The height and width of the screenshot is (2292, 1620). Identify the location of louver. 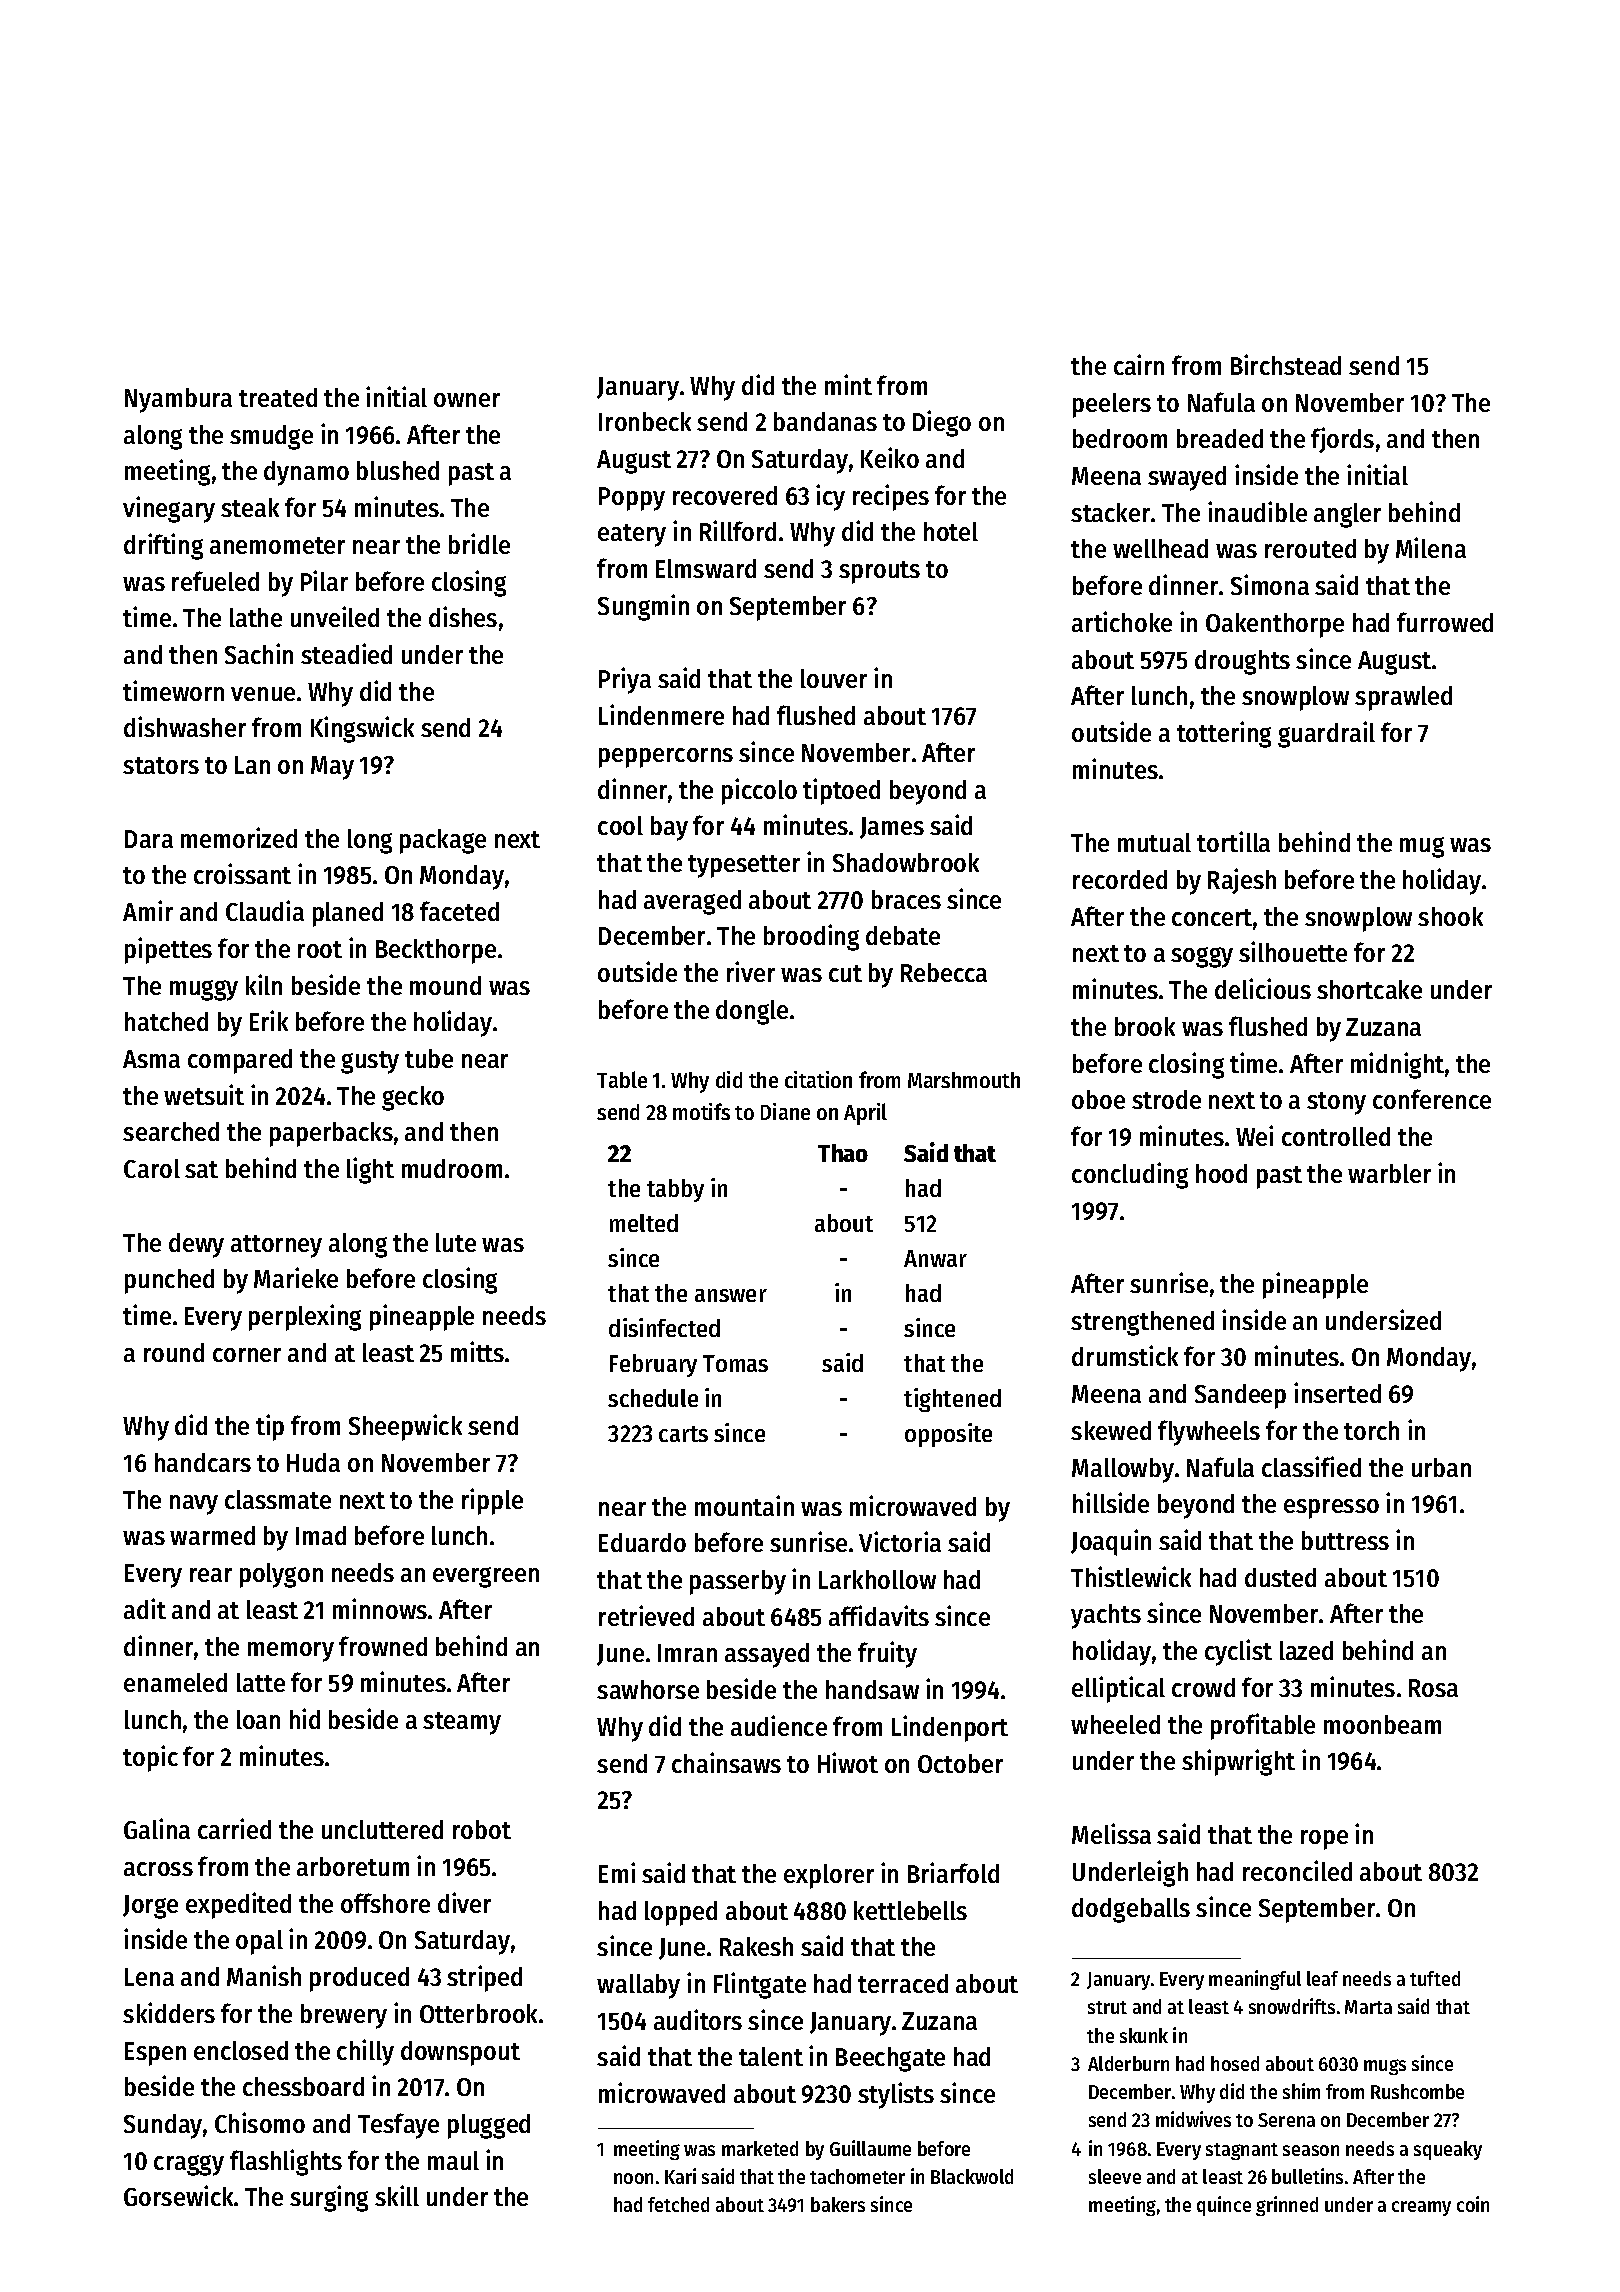
(834, 678).
